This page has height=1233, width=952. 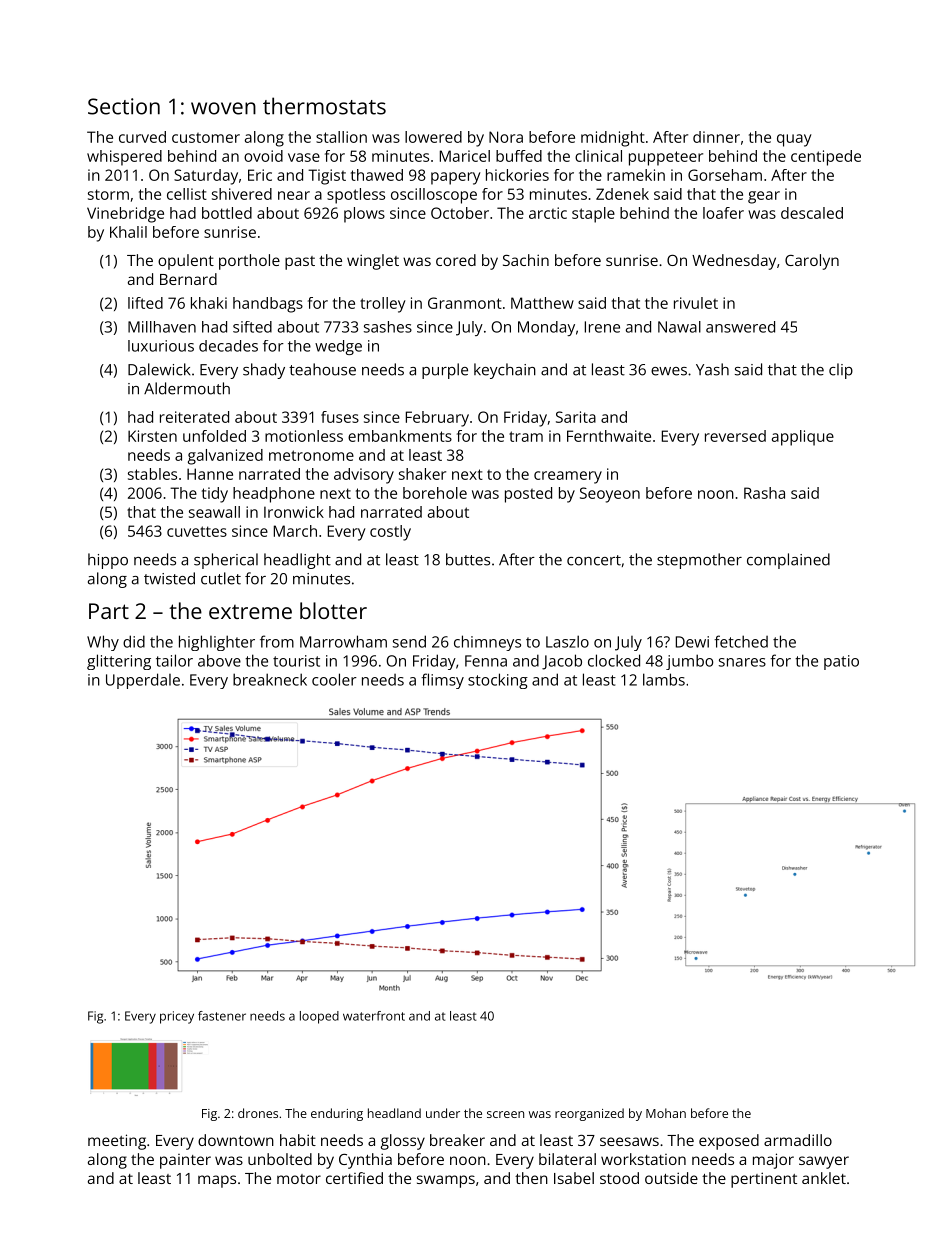 What do you see at coordinates (841, 662) in the page?
I see `patio` at bounding box center [841, 662].
